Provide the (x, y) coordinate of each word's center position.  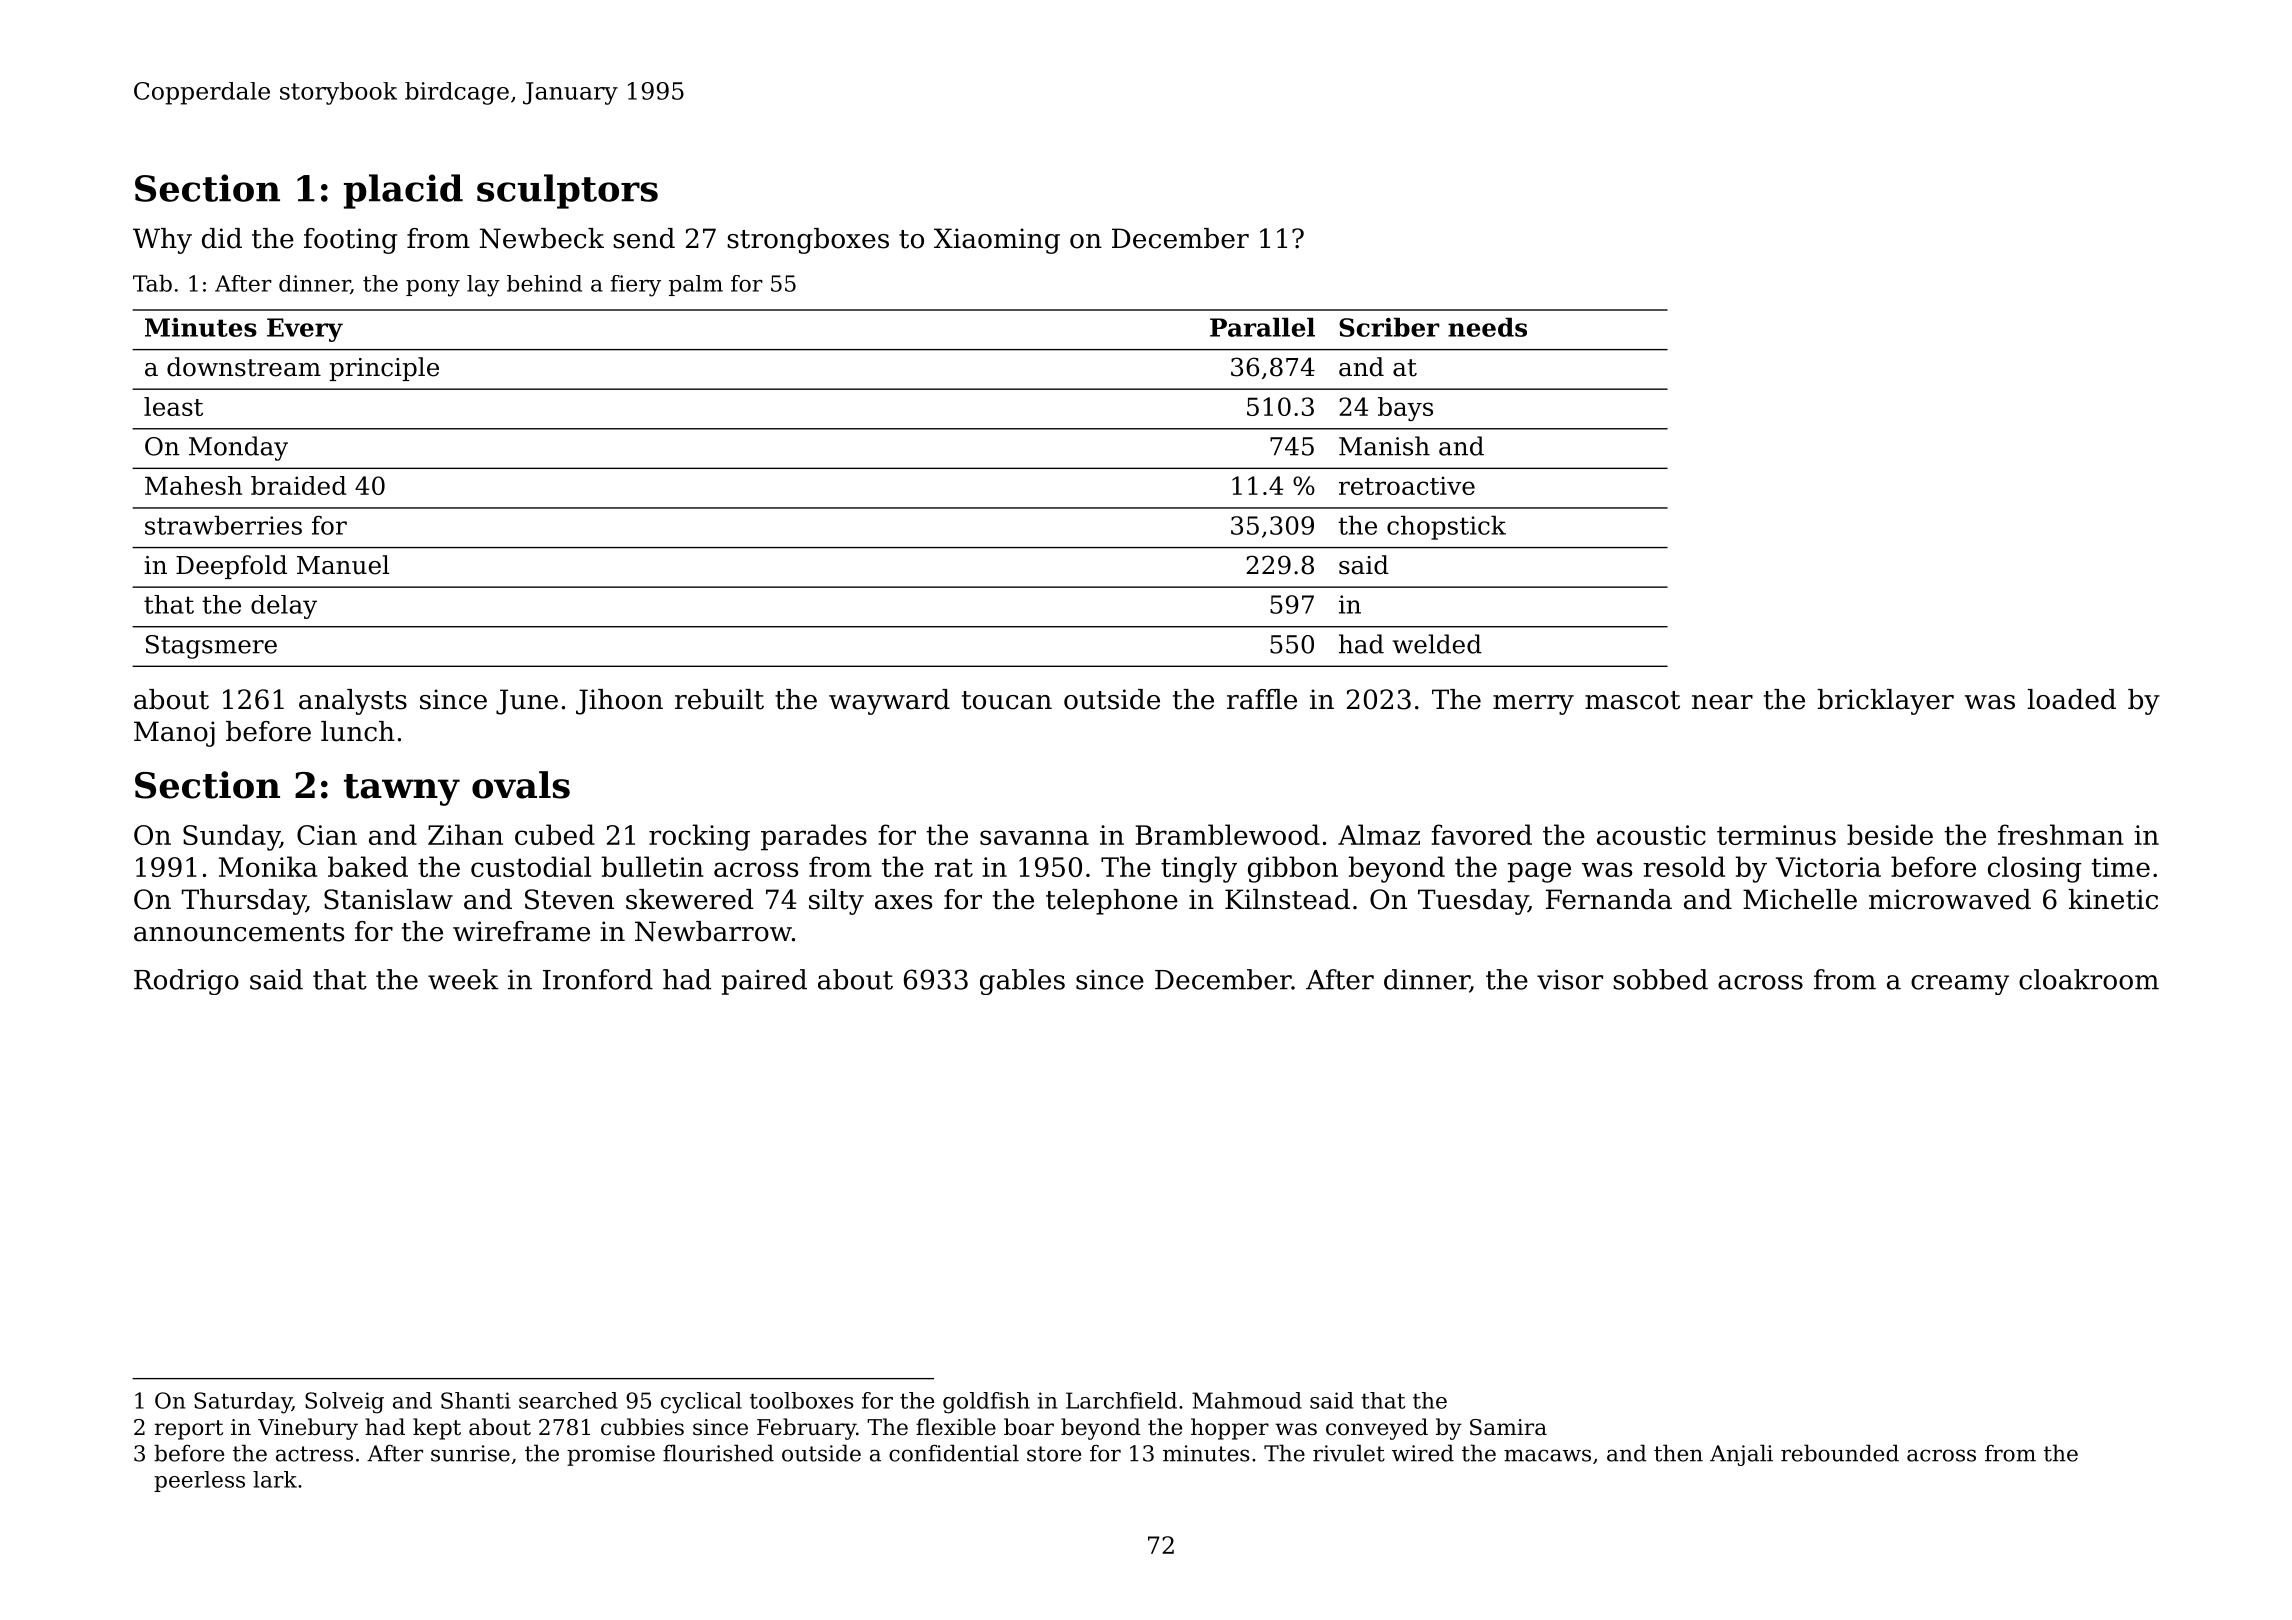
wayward (889, 702)
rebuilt (719, 699)
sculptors (567, 191)
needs (1487, 327)
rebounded (1840, 1453)
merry (1533, 705)
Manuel (343, 565)
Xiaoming (997, 241)
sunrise (470, 1453)
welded (1437, 644)
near (1722, 702)
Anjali (1741, 1455)
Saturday (243, 1403)
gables (1022, 982)
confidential (954, 1453)
